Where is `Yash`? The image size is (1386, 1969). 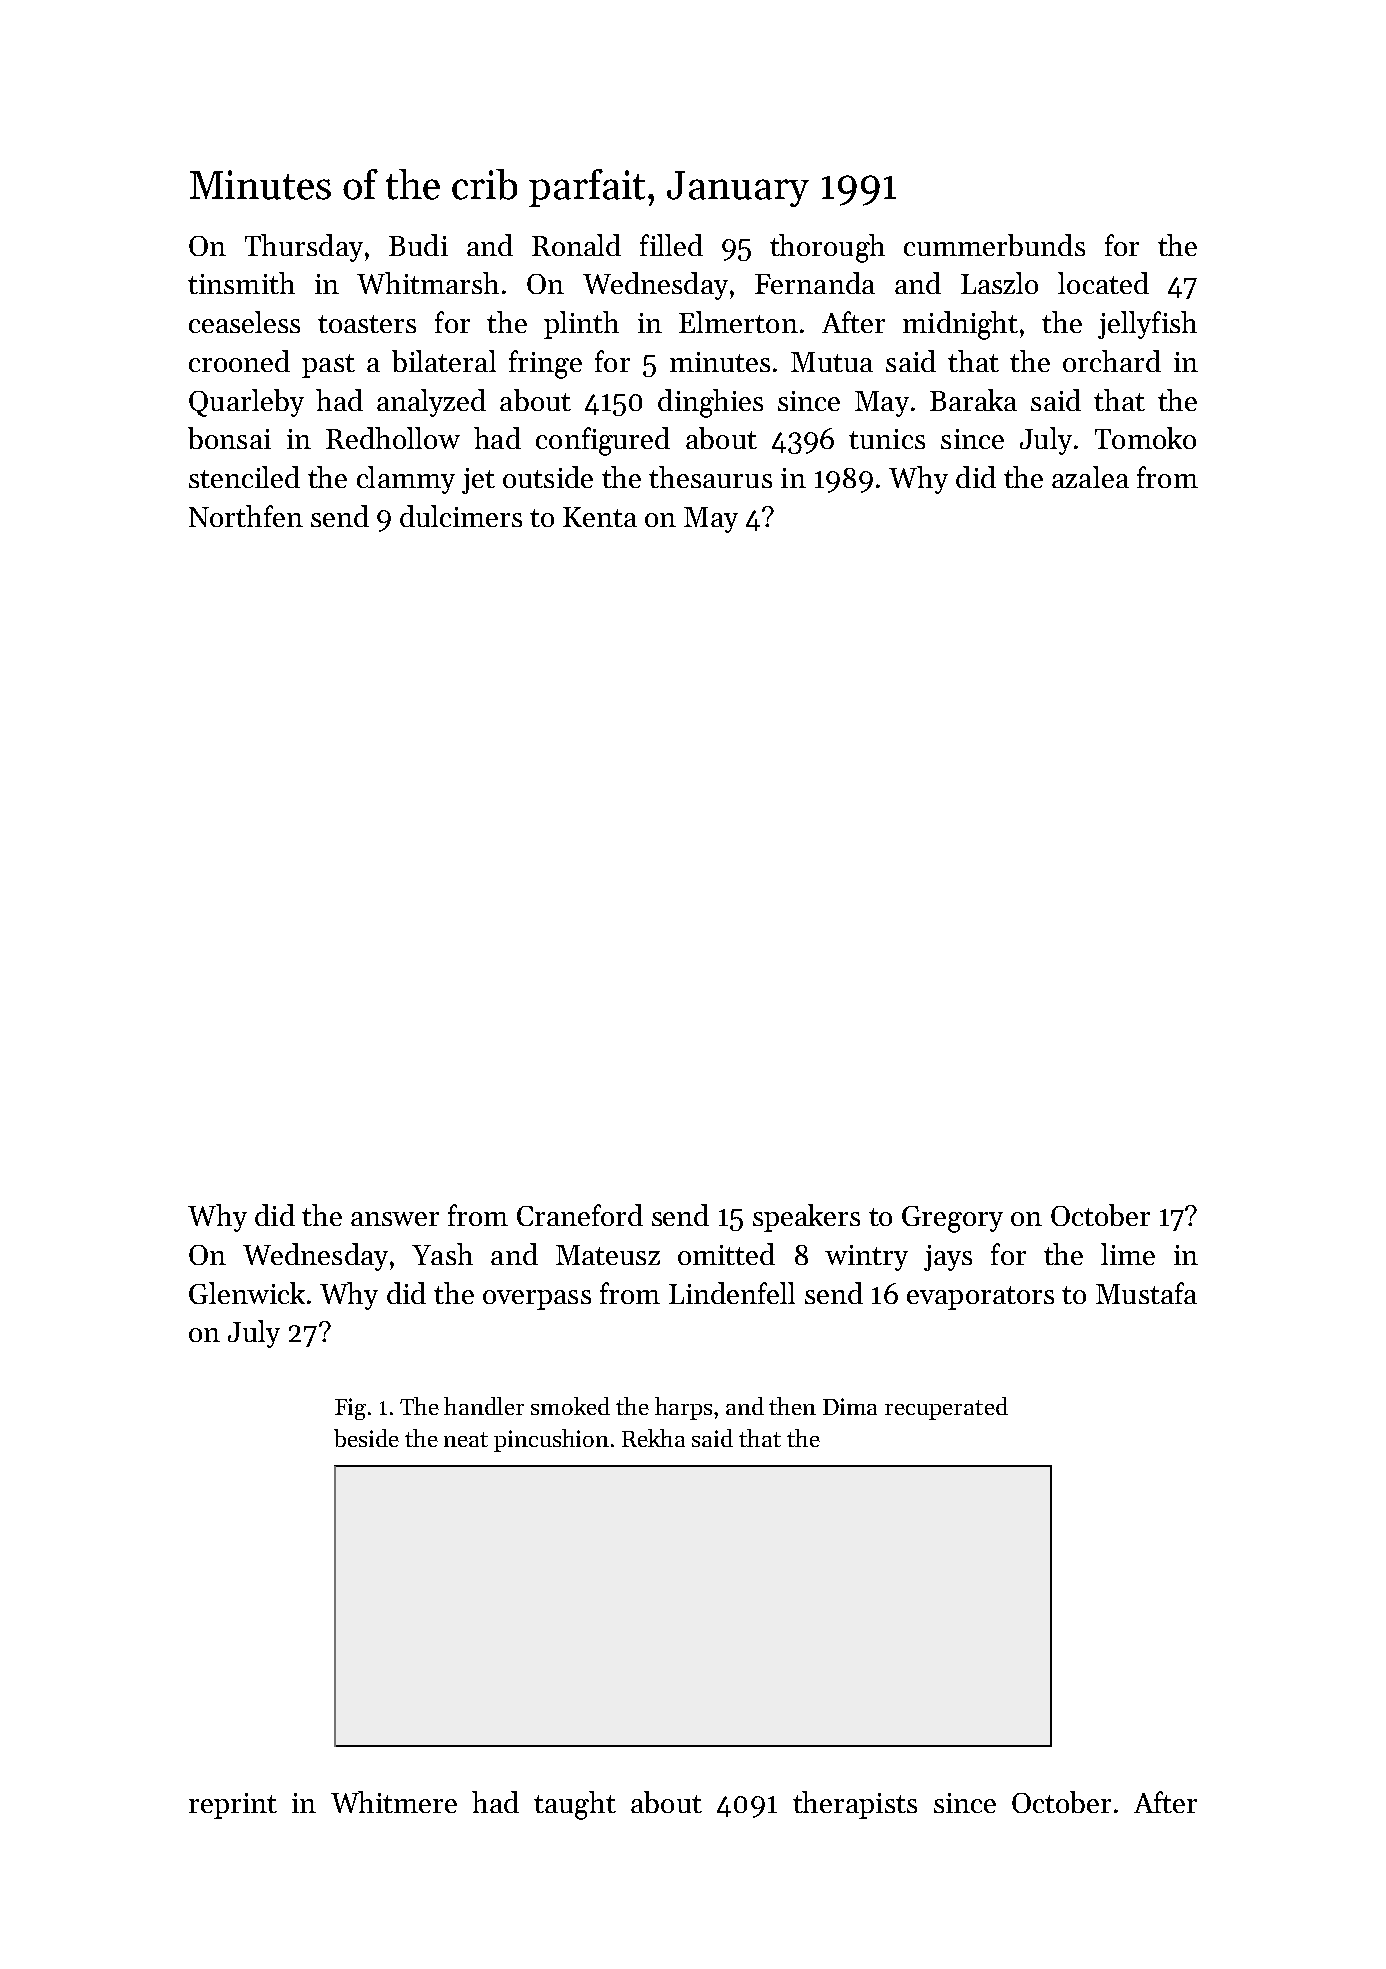
Yash is located at coordinates (442, 1254).
